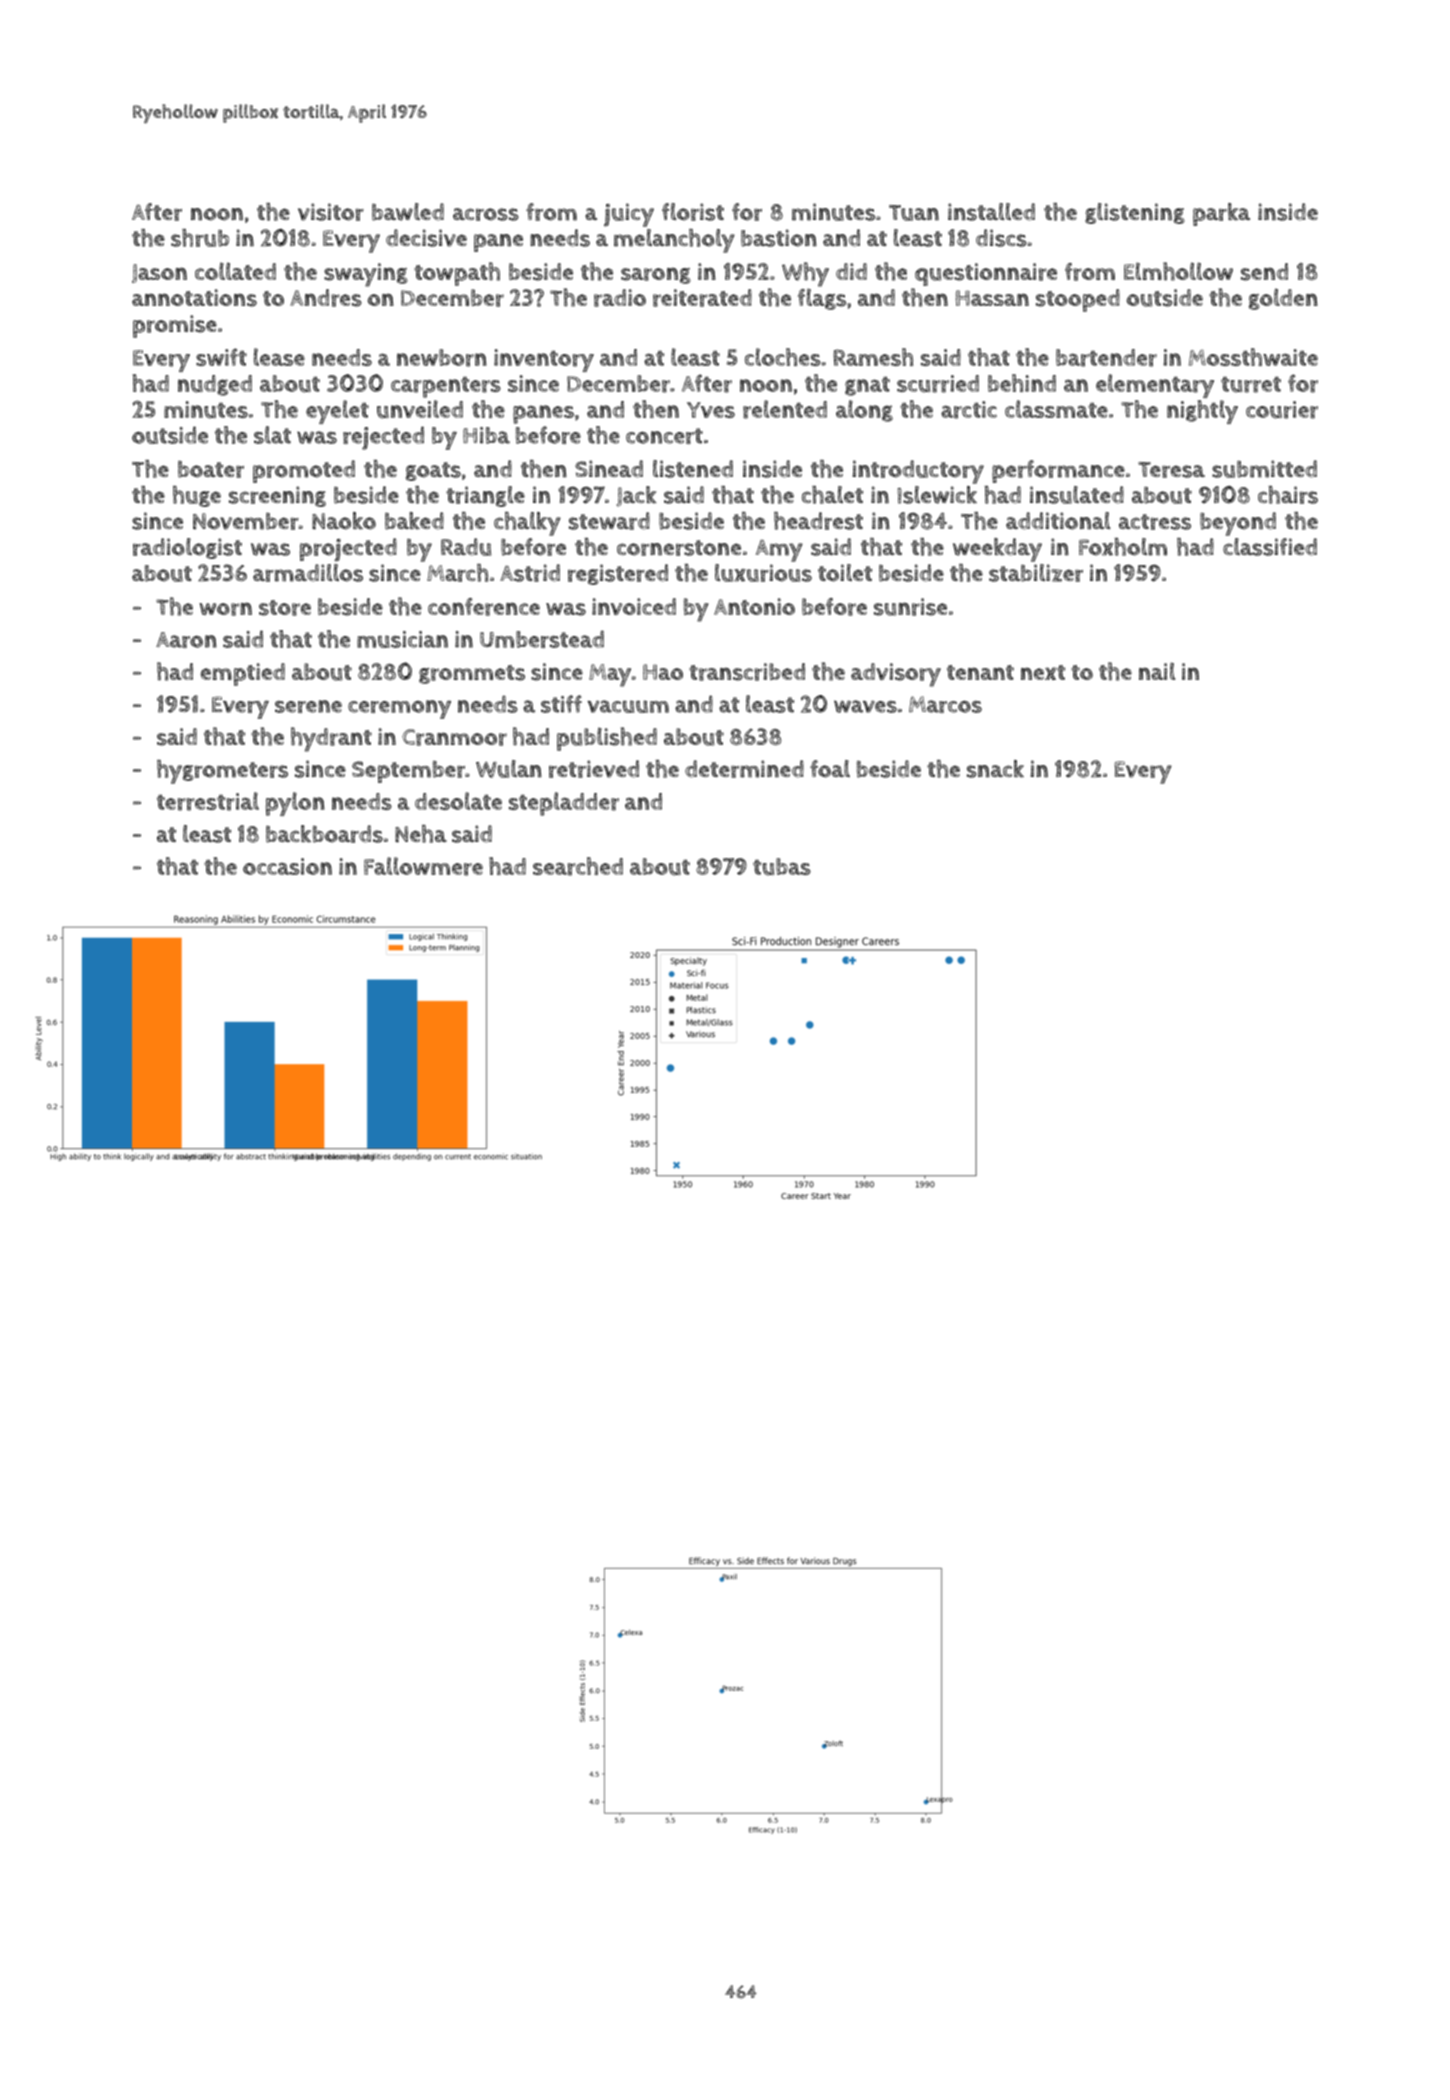 Image resolution: width=1450 pixels, height=2100 pixels. What do you see at coordinates (446, 387) in the image?
I see `carpenters` at bounding box center [446, 387].
